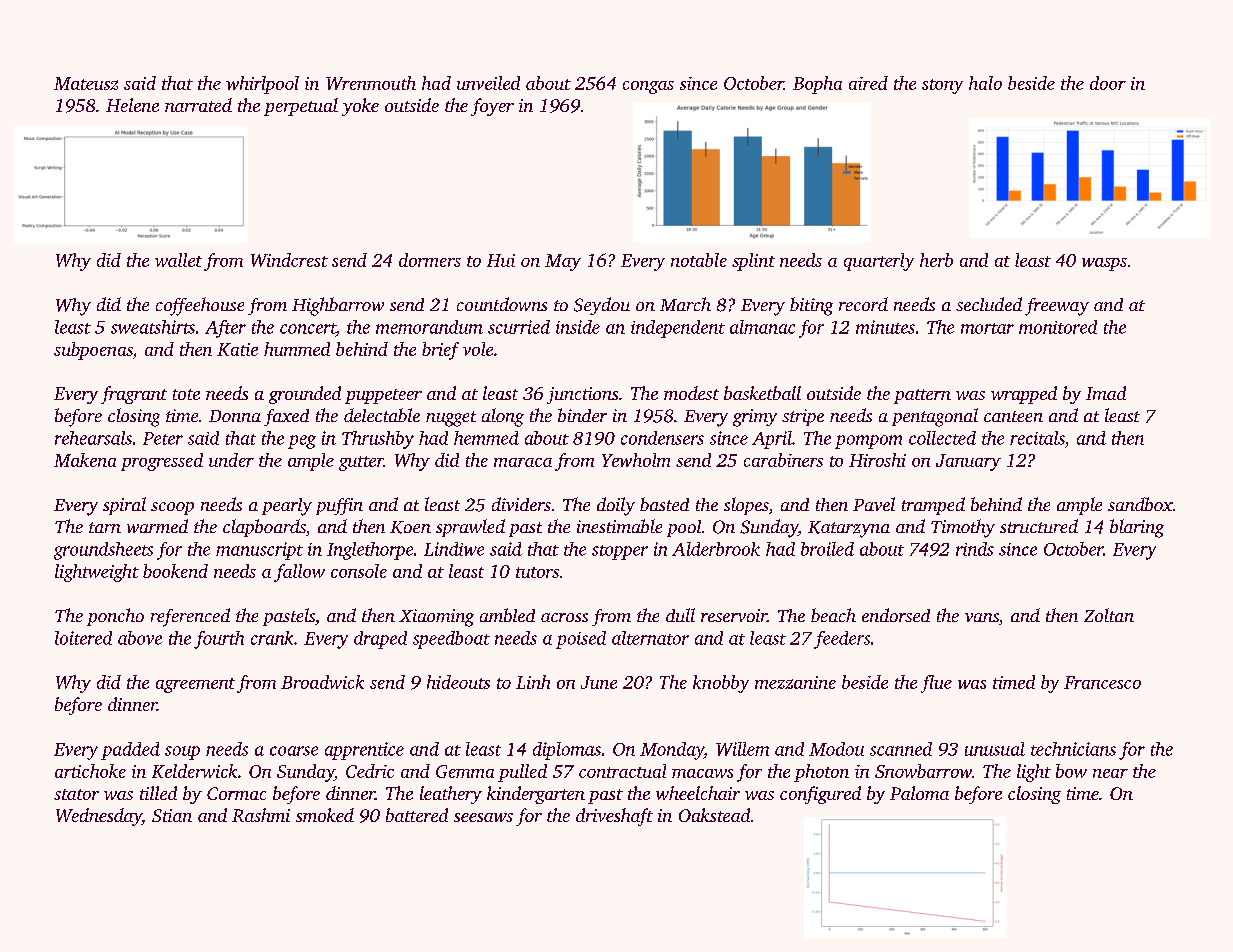 The height and width of the image is (952, 1233). Describe the element at coordinates (1108, 83) in the image. I see `door` at that location.
